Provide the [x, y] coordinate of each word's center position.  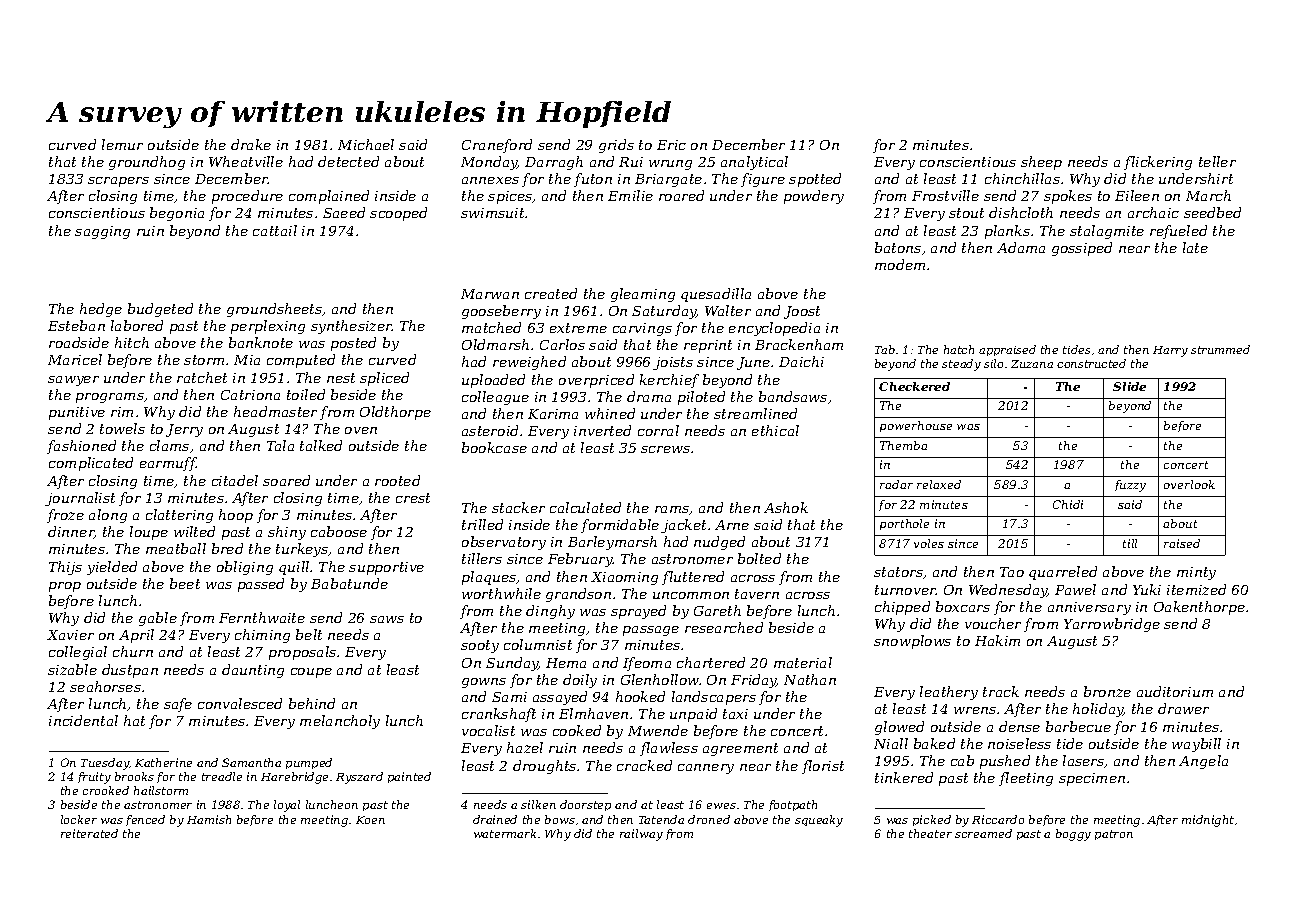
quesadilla [716, 295]
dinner [71, 532]
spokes [1068, 197]
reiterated [89, 833]
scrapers [118, 182]
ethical [775, 430]
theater [930, 833]
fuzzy [1130, 486]
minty [1196, 573]
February [580, 560]
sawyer [73, 381]
